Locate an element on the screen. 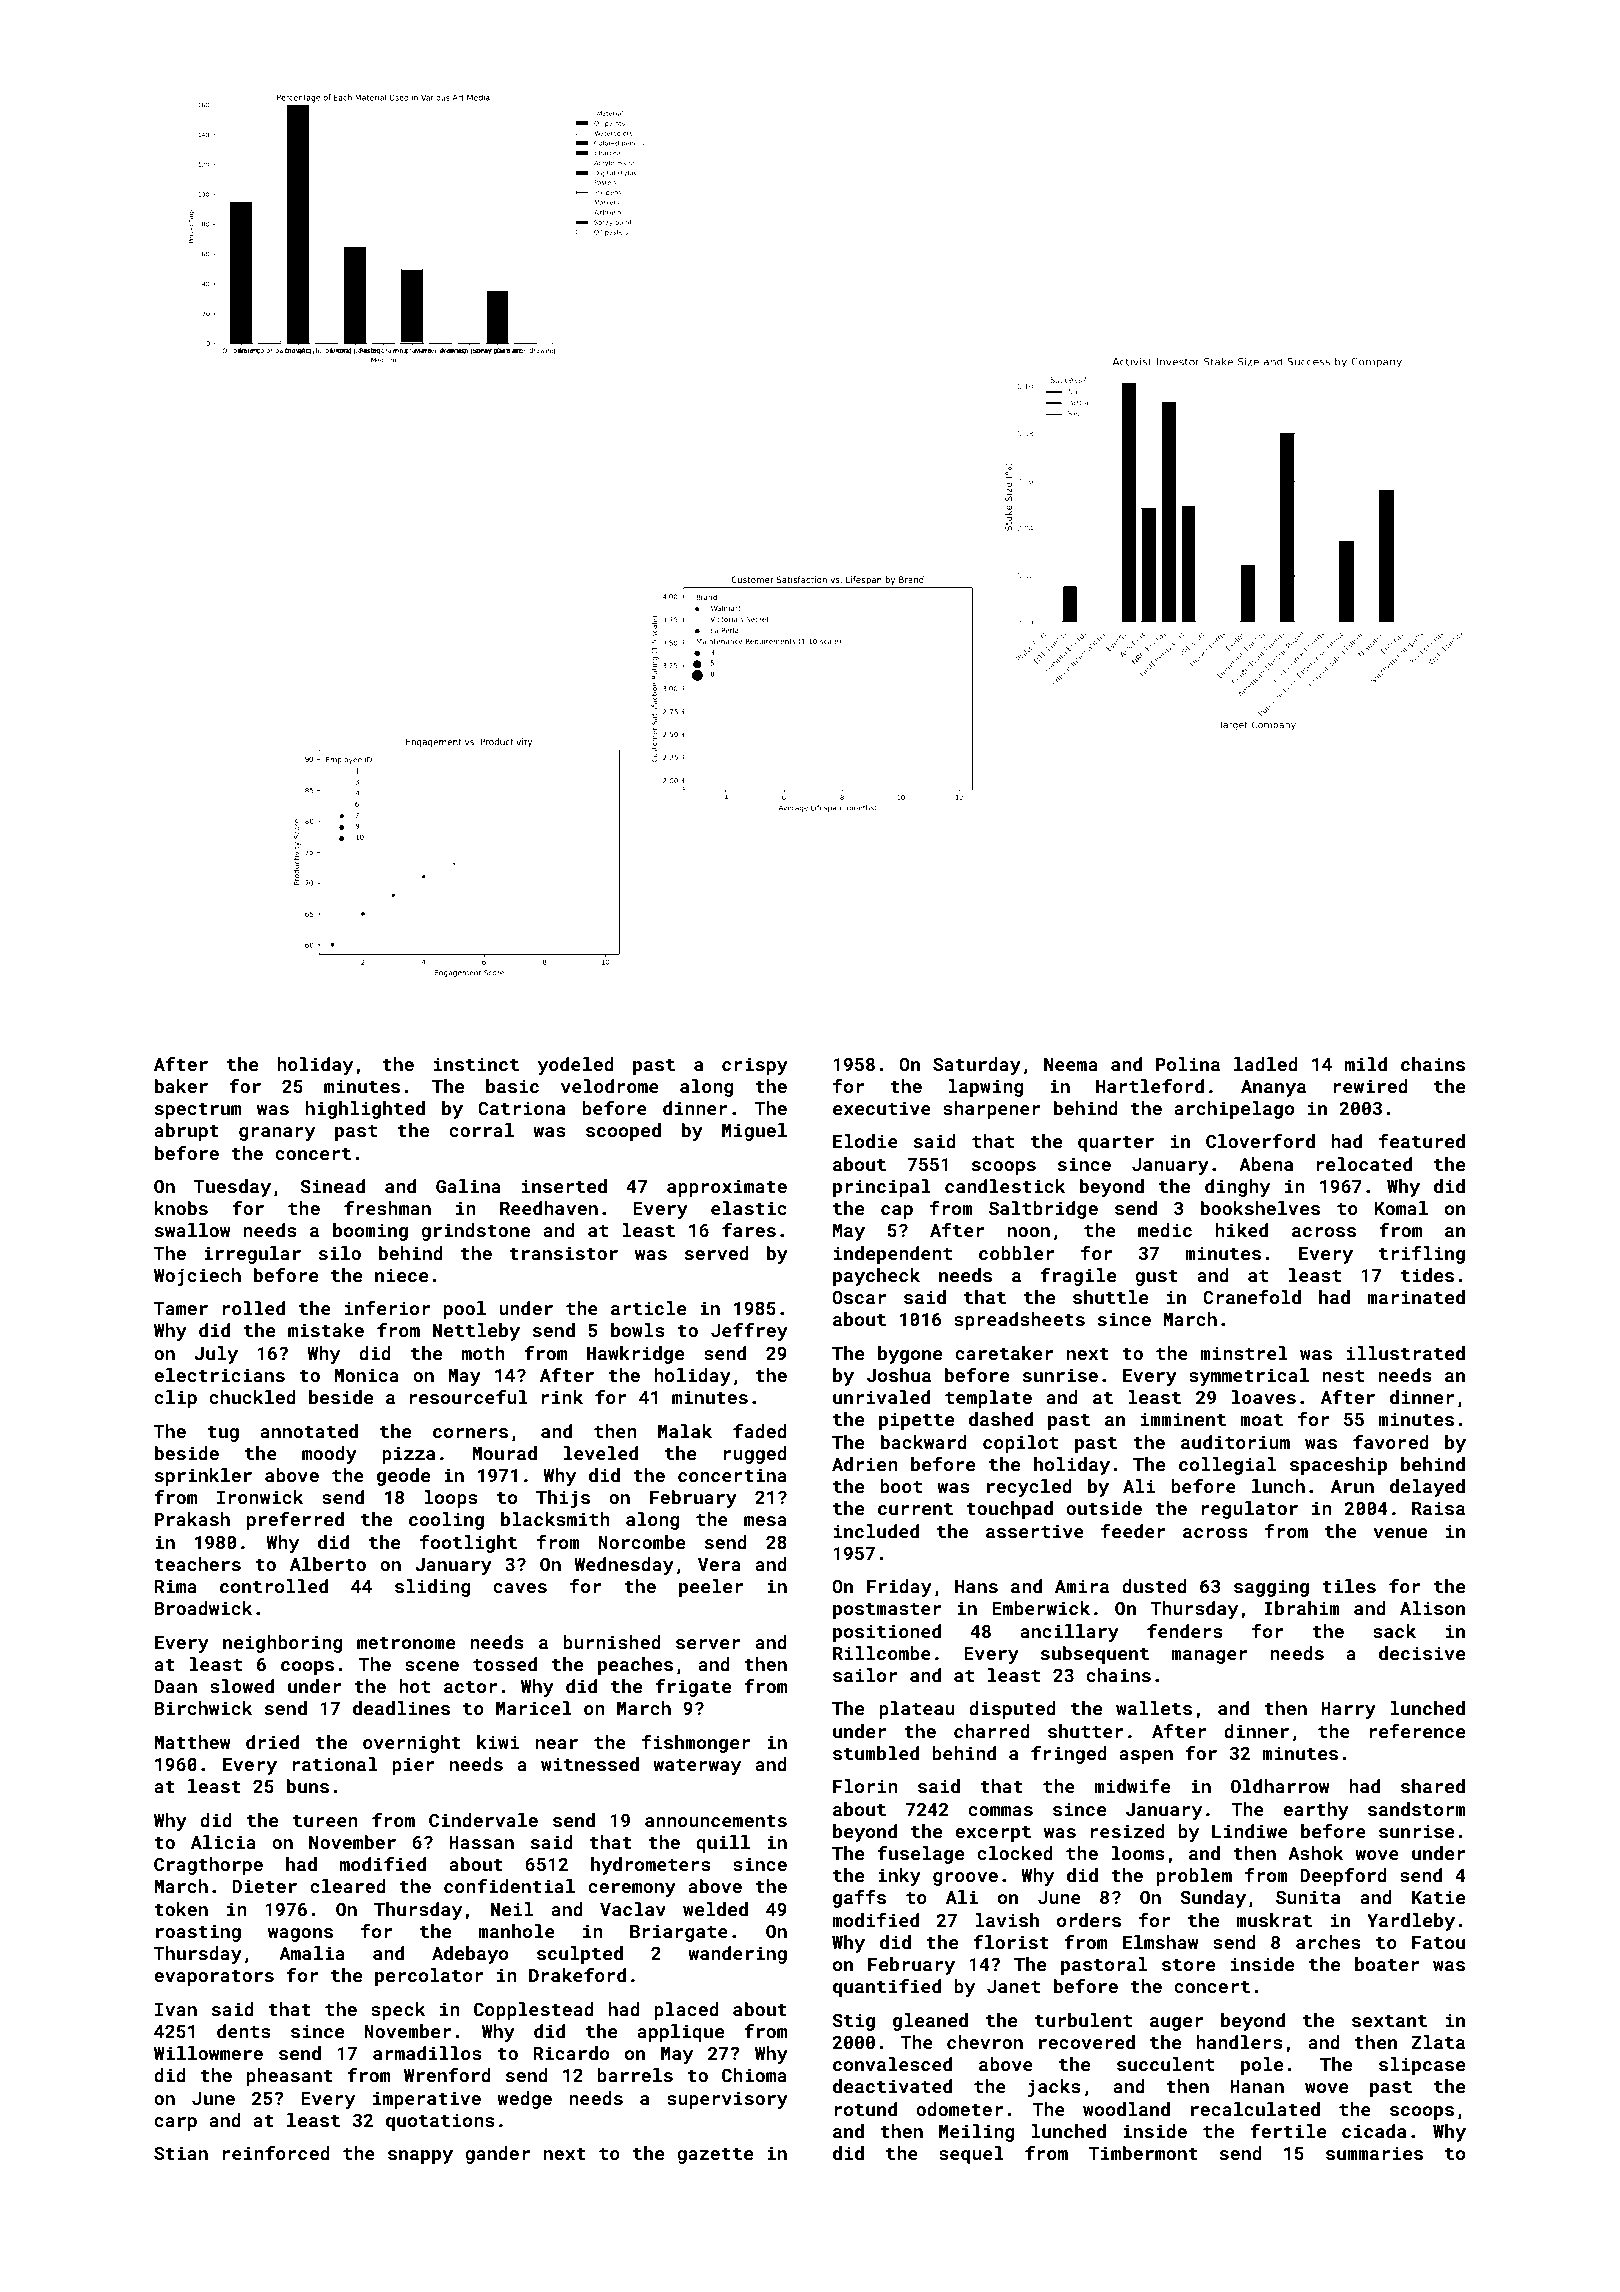  gaffs is located at coordinates (859, 1899).
